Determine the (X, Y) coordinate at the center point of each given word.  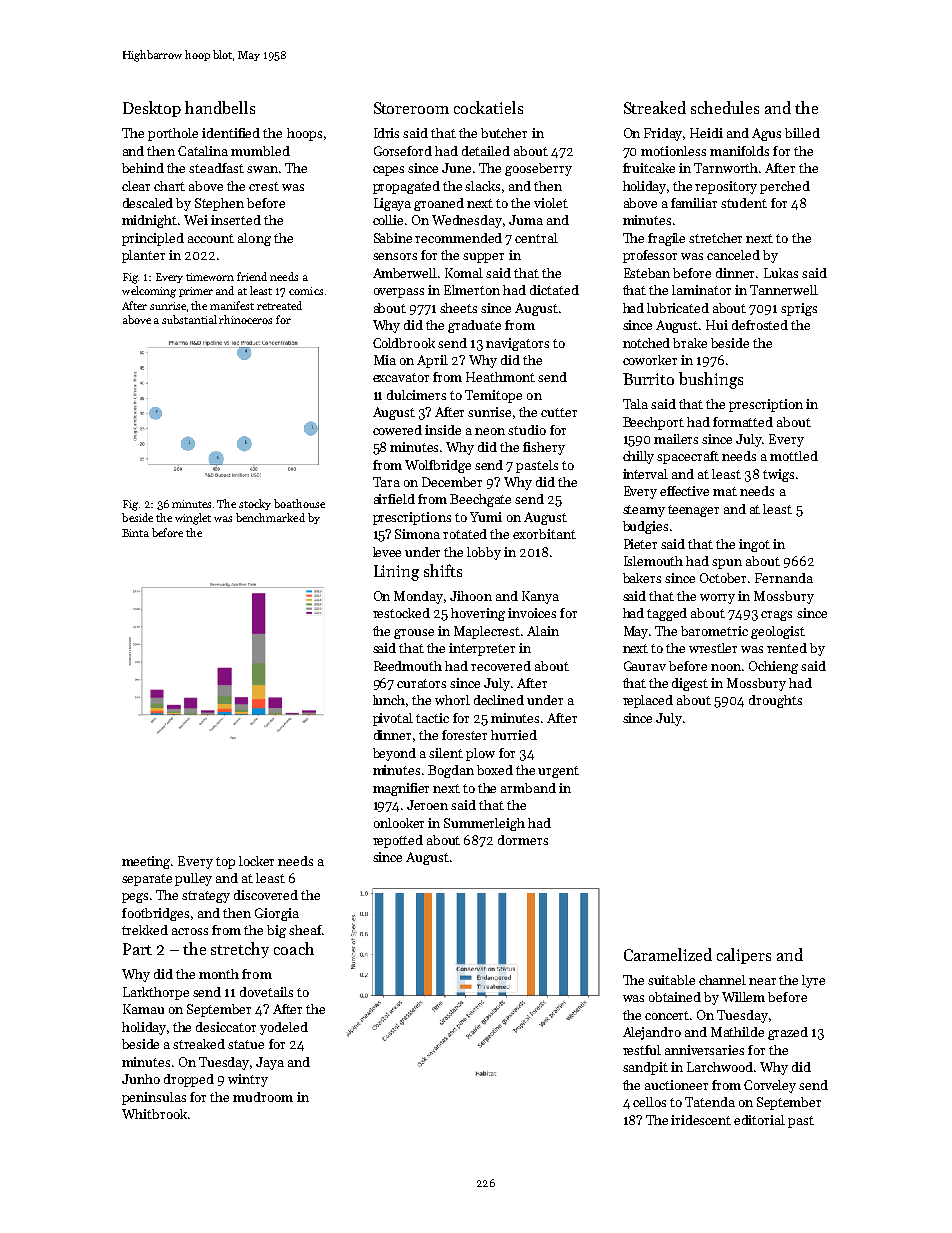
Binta (135, 533)
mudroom (263, 1097)
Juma (526, 220)
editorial (759, 1120)
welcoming (149, 292)
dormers (523, 840)
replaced (648, 701)
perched (785, 187)
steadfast (216, 168)
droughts (775, 701)
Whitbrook (154, 1114)
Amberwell (405, 273)
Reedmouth (408, 666)
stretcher (715, 238)
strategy (206, 897)
